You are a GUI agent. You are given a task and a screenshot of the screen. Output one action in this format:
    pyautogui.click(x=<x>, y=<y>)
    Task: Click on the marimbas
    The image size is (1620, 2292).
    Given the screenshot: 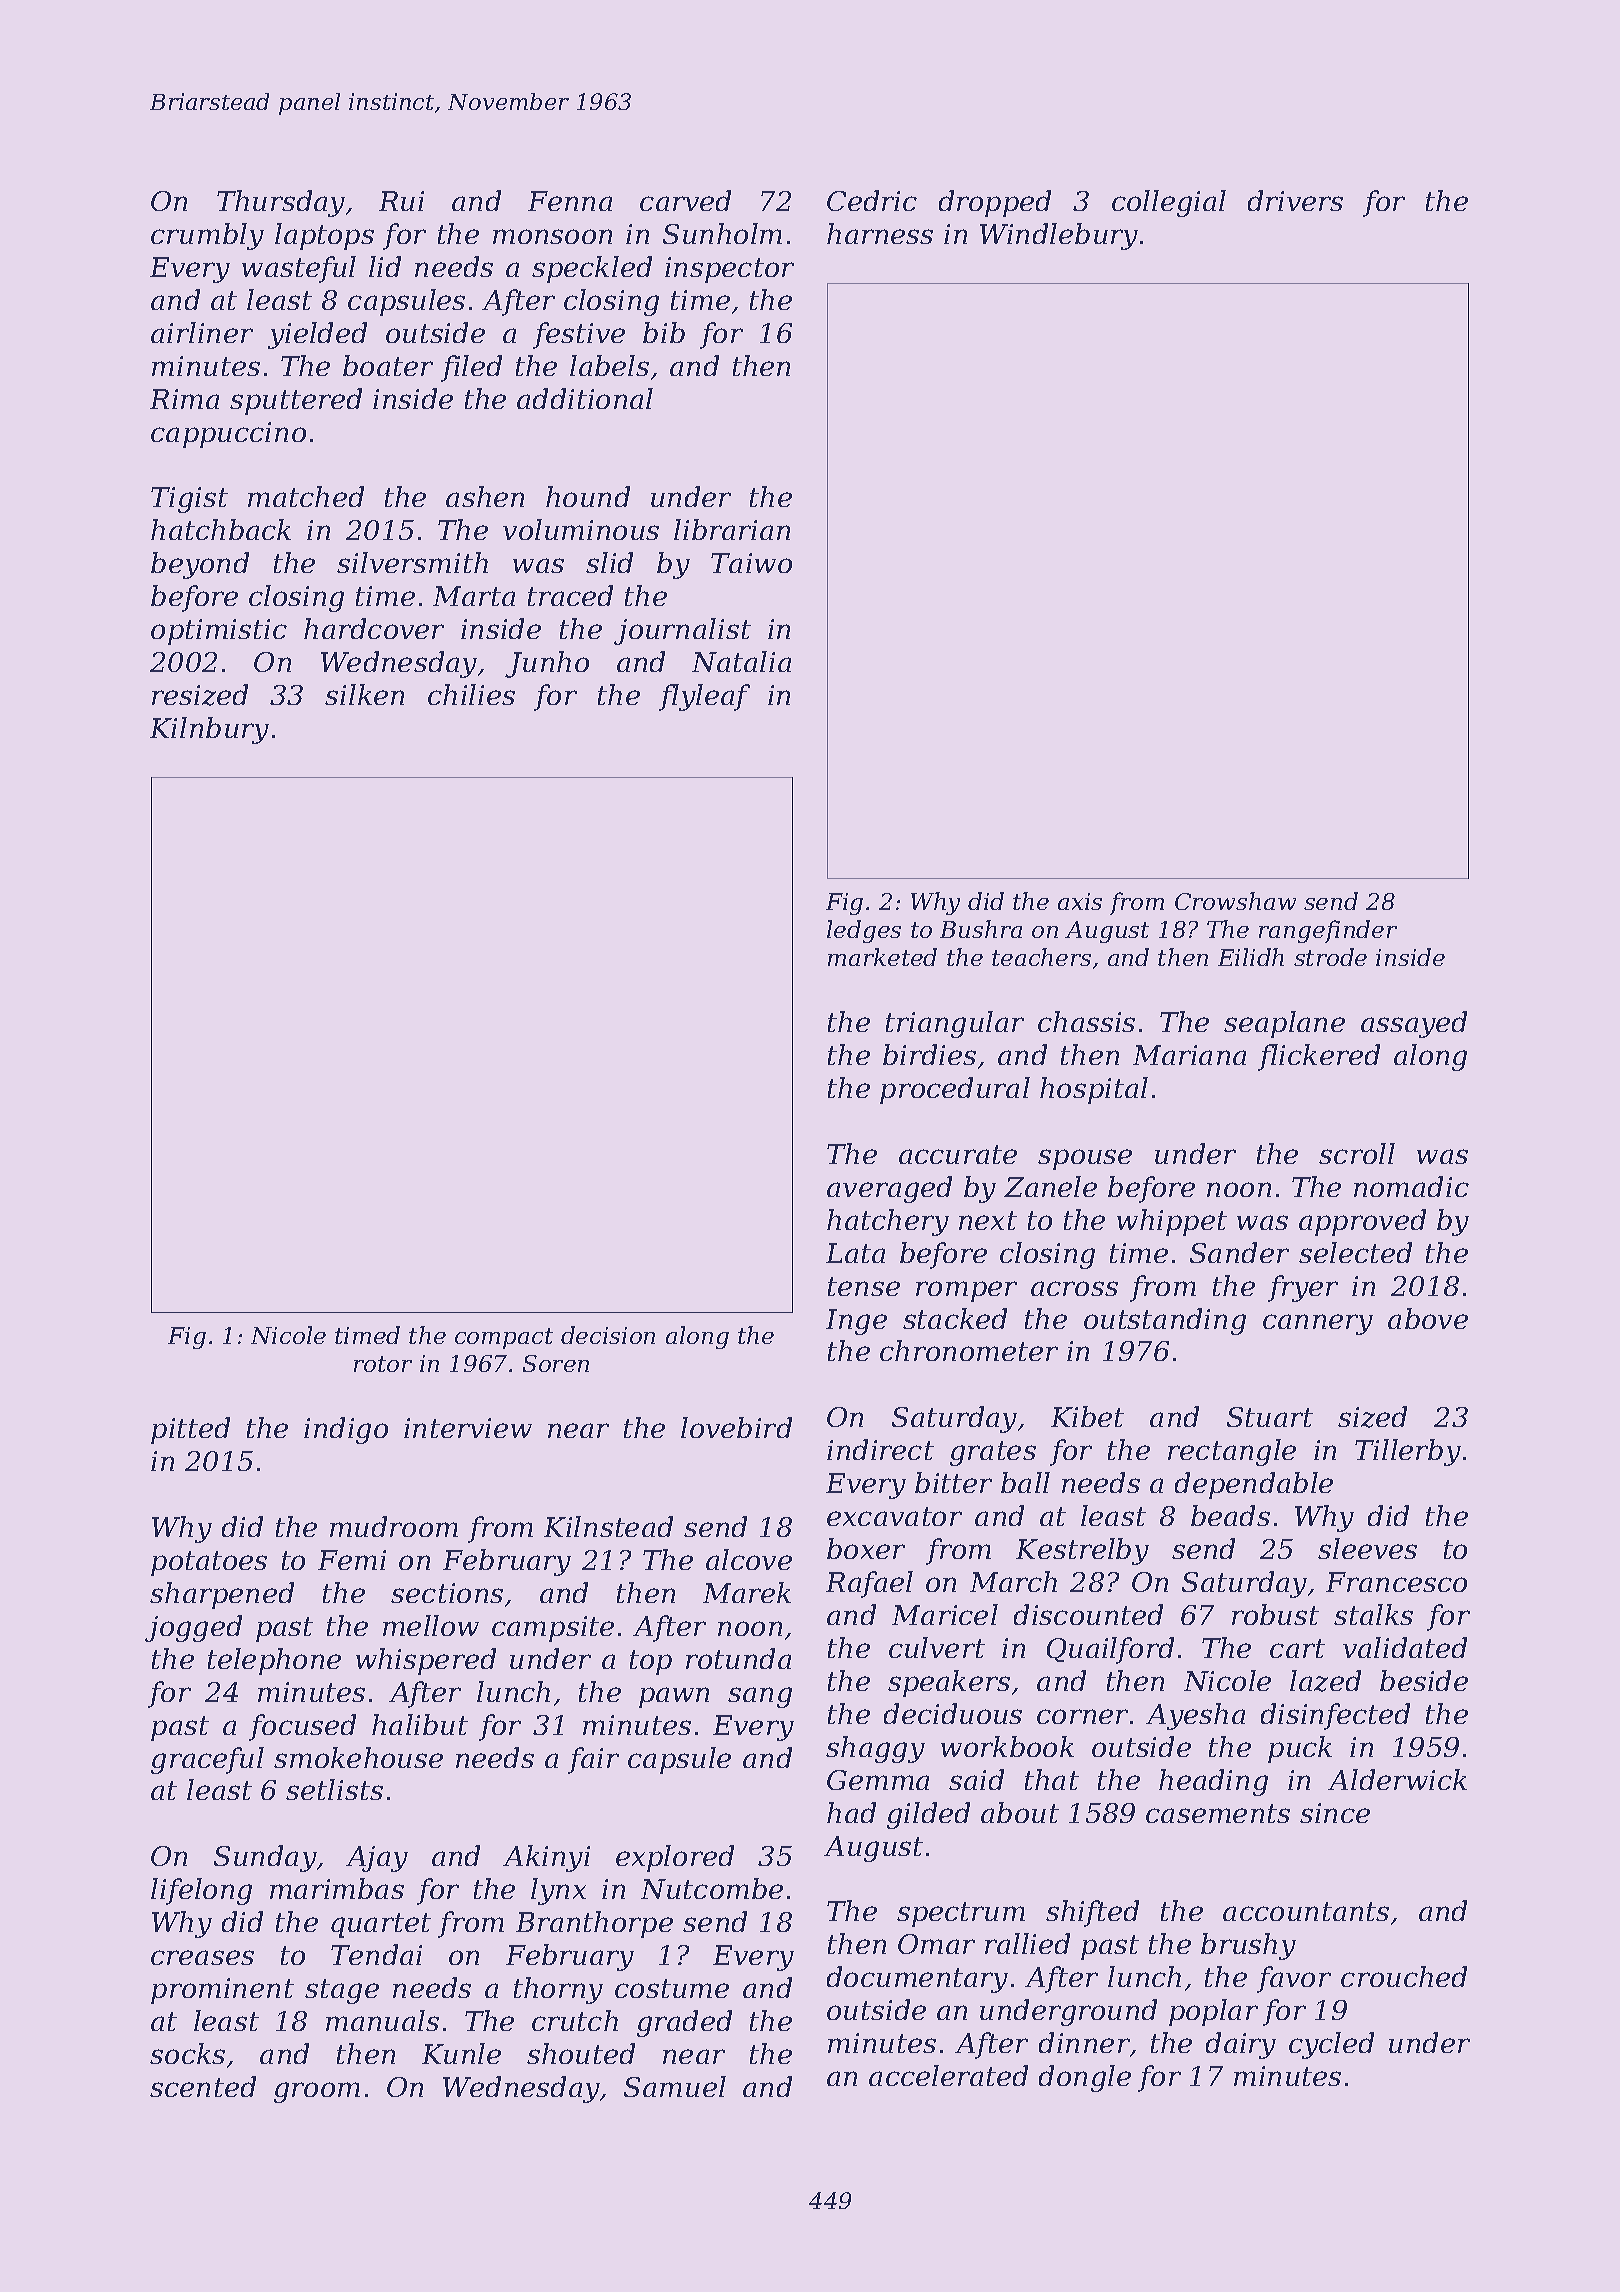 What is the action you would take?
    pyautogui.click(x=337, y=1888)
